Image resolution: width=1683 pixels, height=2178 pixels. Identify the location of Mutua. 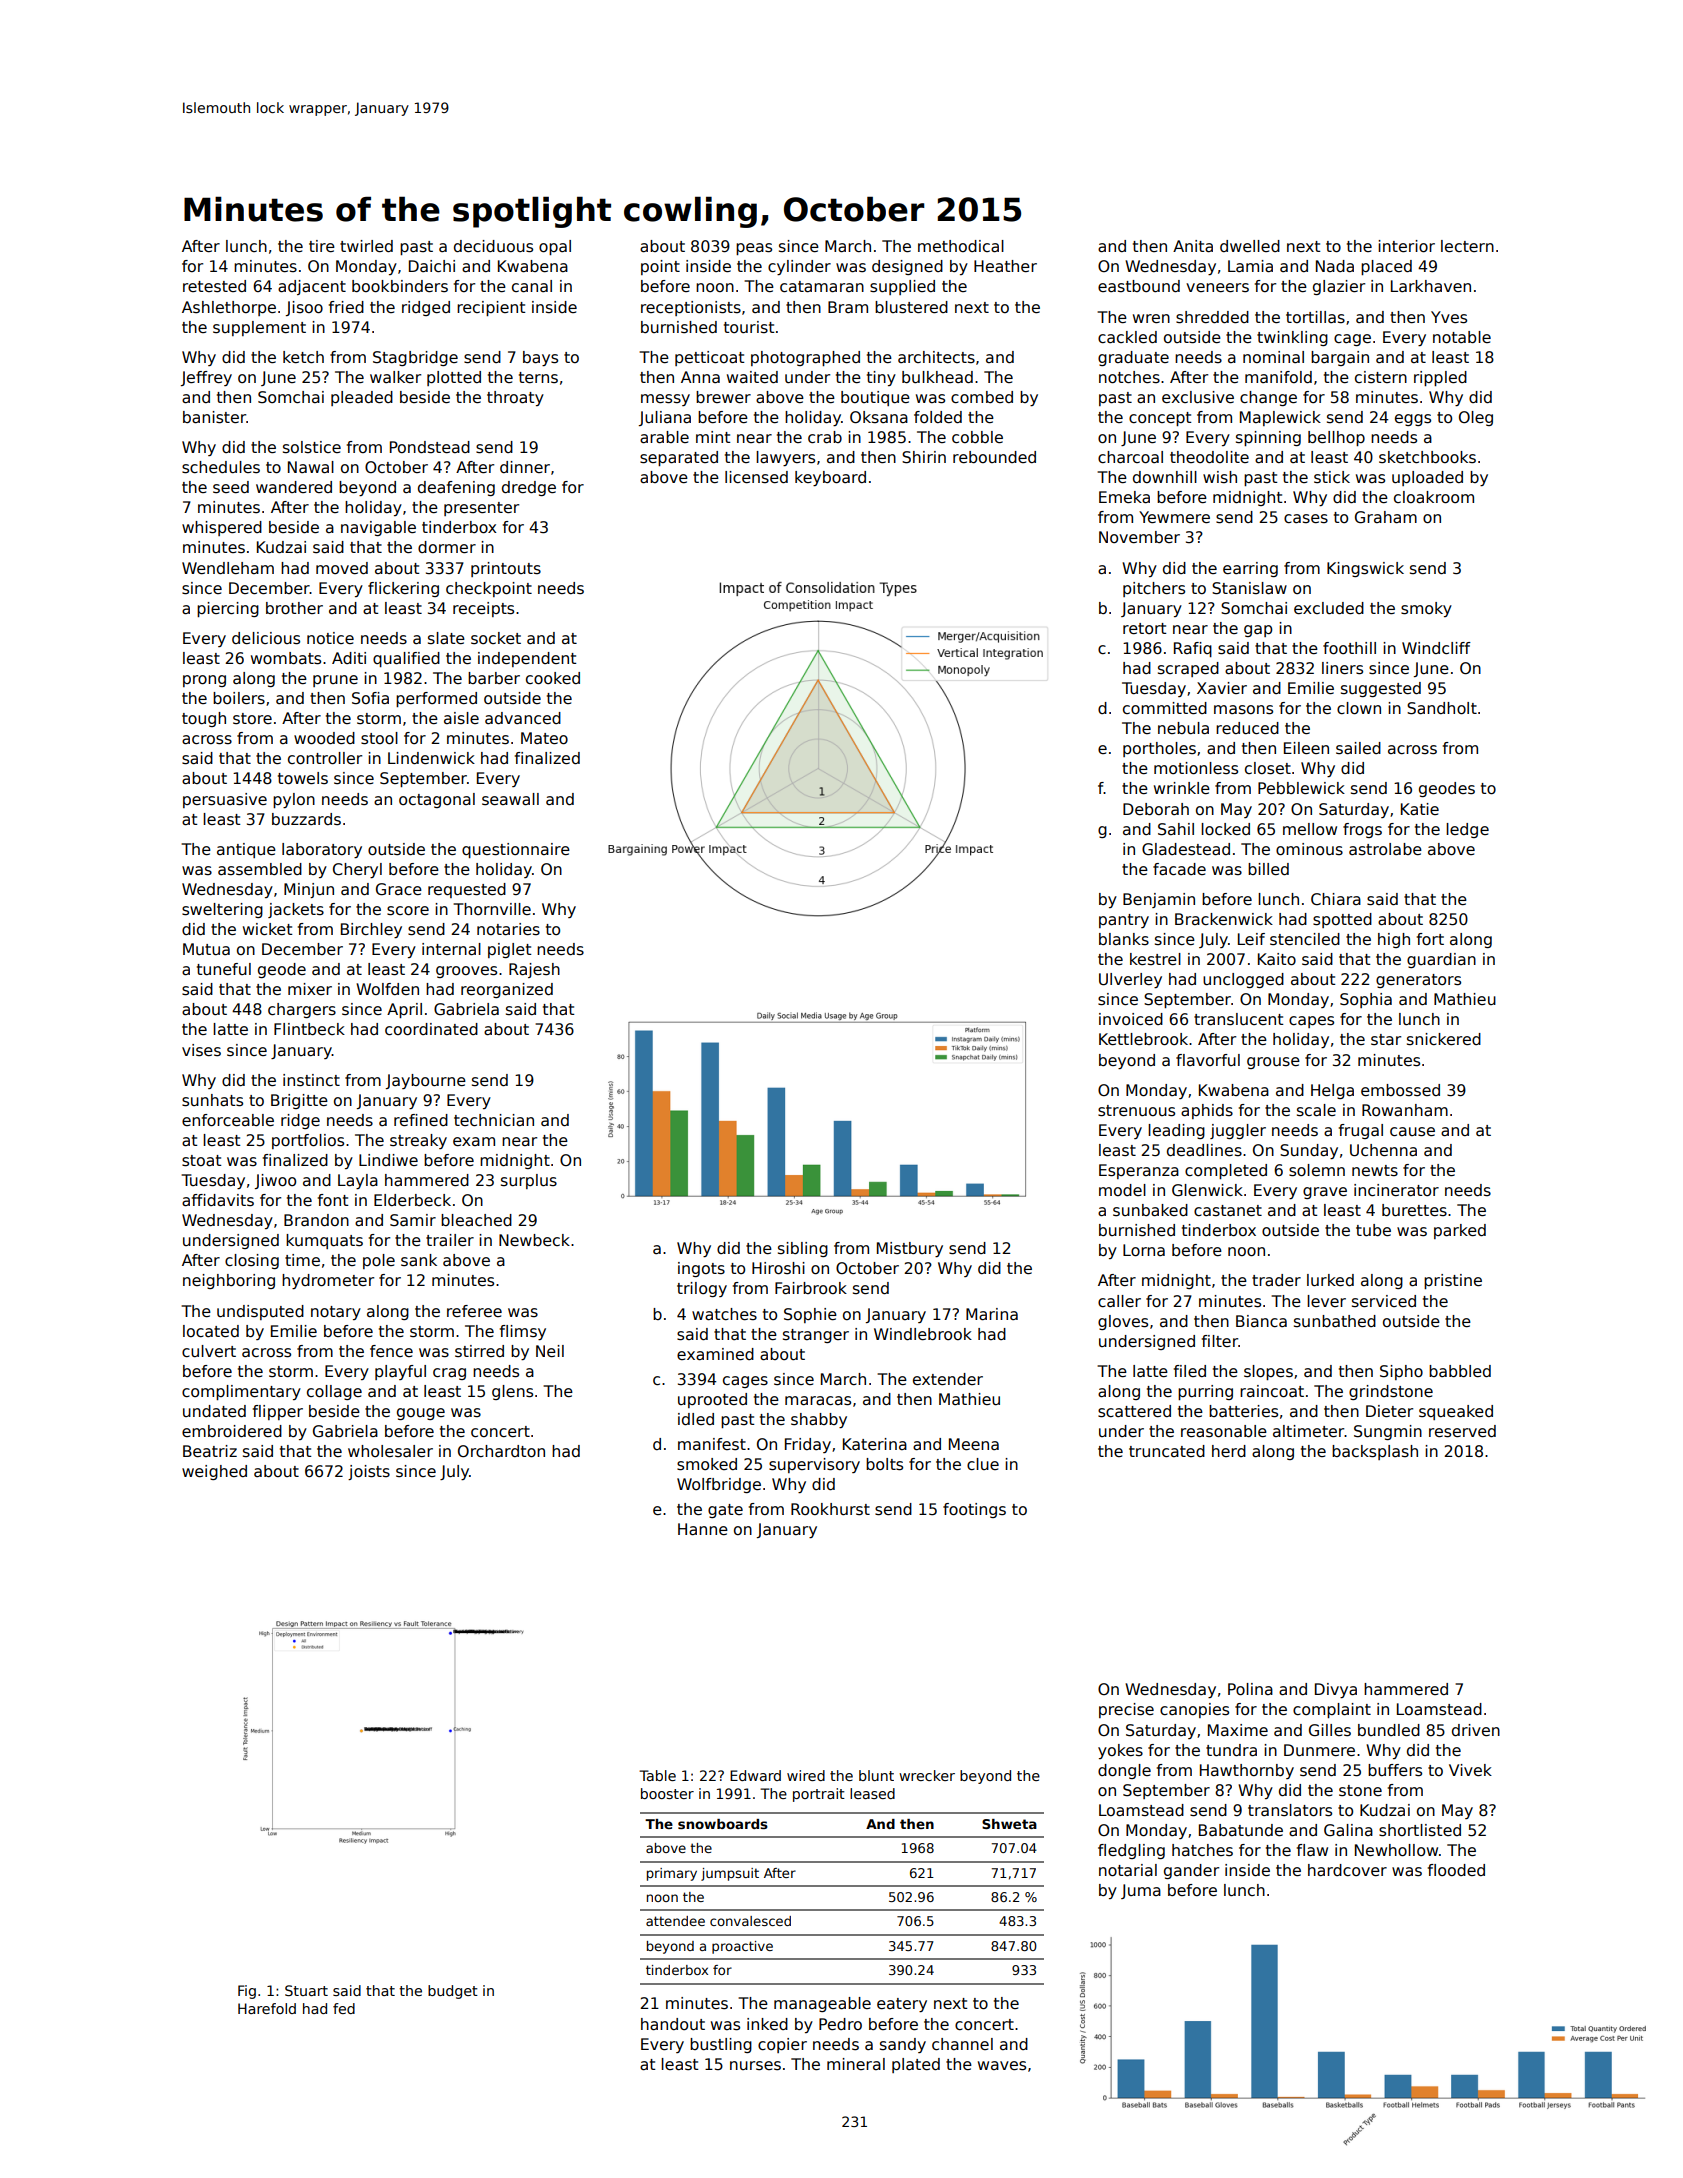
(206, 949).
